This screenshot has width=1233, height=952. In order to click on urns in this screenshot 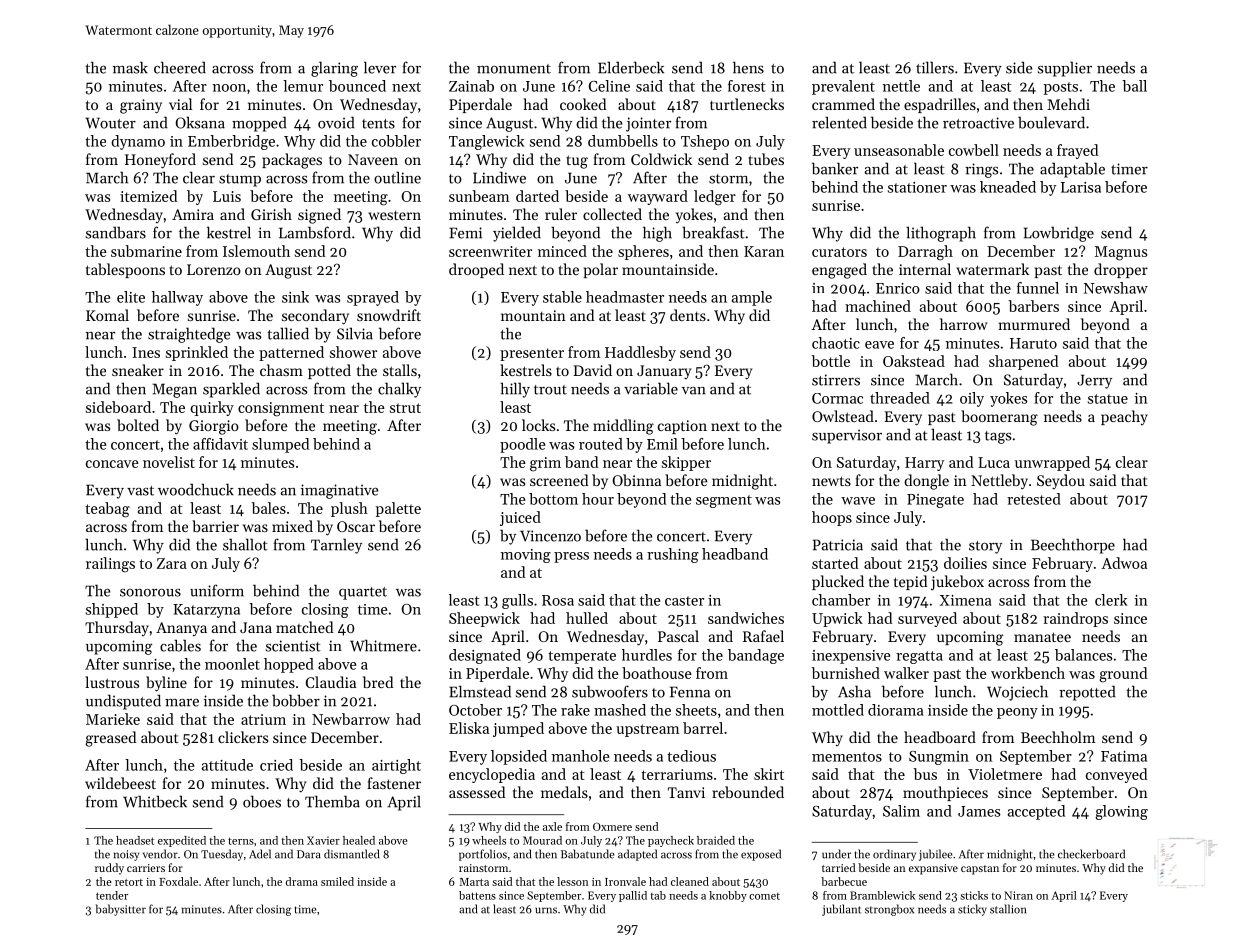, I will do `click(546, 910)`.
